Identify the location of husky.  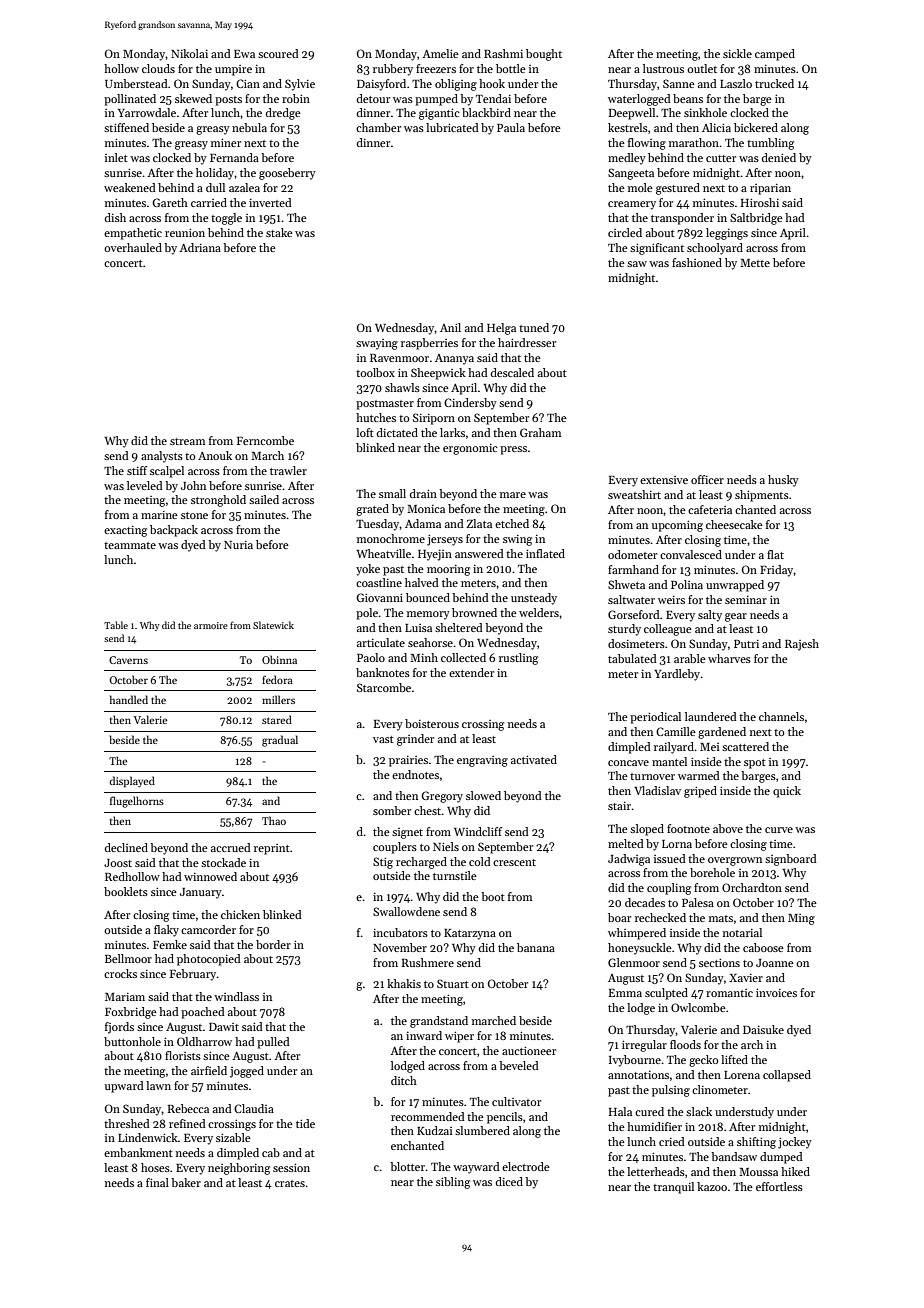
(783, 481).
